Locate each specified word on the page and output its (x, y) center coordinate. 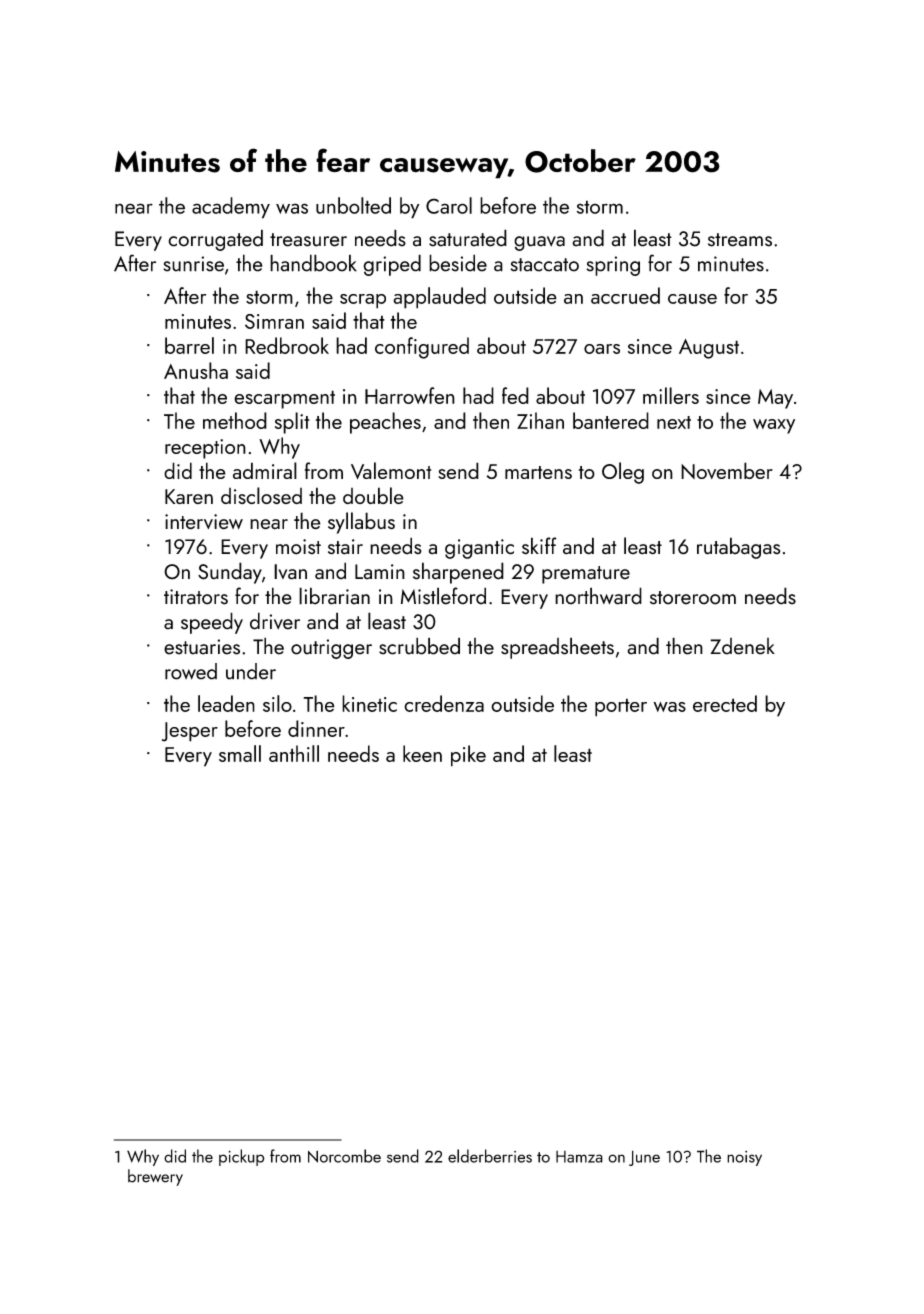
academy (231, 208)
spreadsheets (557, 648)
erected (725, 703)
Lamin (380, 572)
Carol (449, 205)
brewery (155, 1177)
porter (621, 707)
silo (277, 703)
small (240, 753)
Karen (189, 496)
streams (740, 240)
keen (422, 753)
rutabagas (739, 548)
